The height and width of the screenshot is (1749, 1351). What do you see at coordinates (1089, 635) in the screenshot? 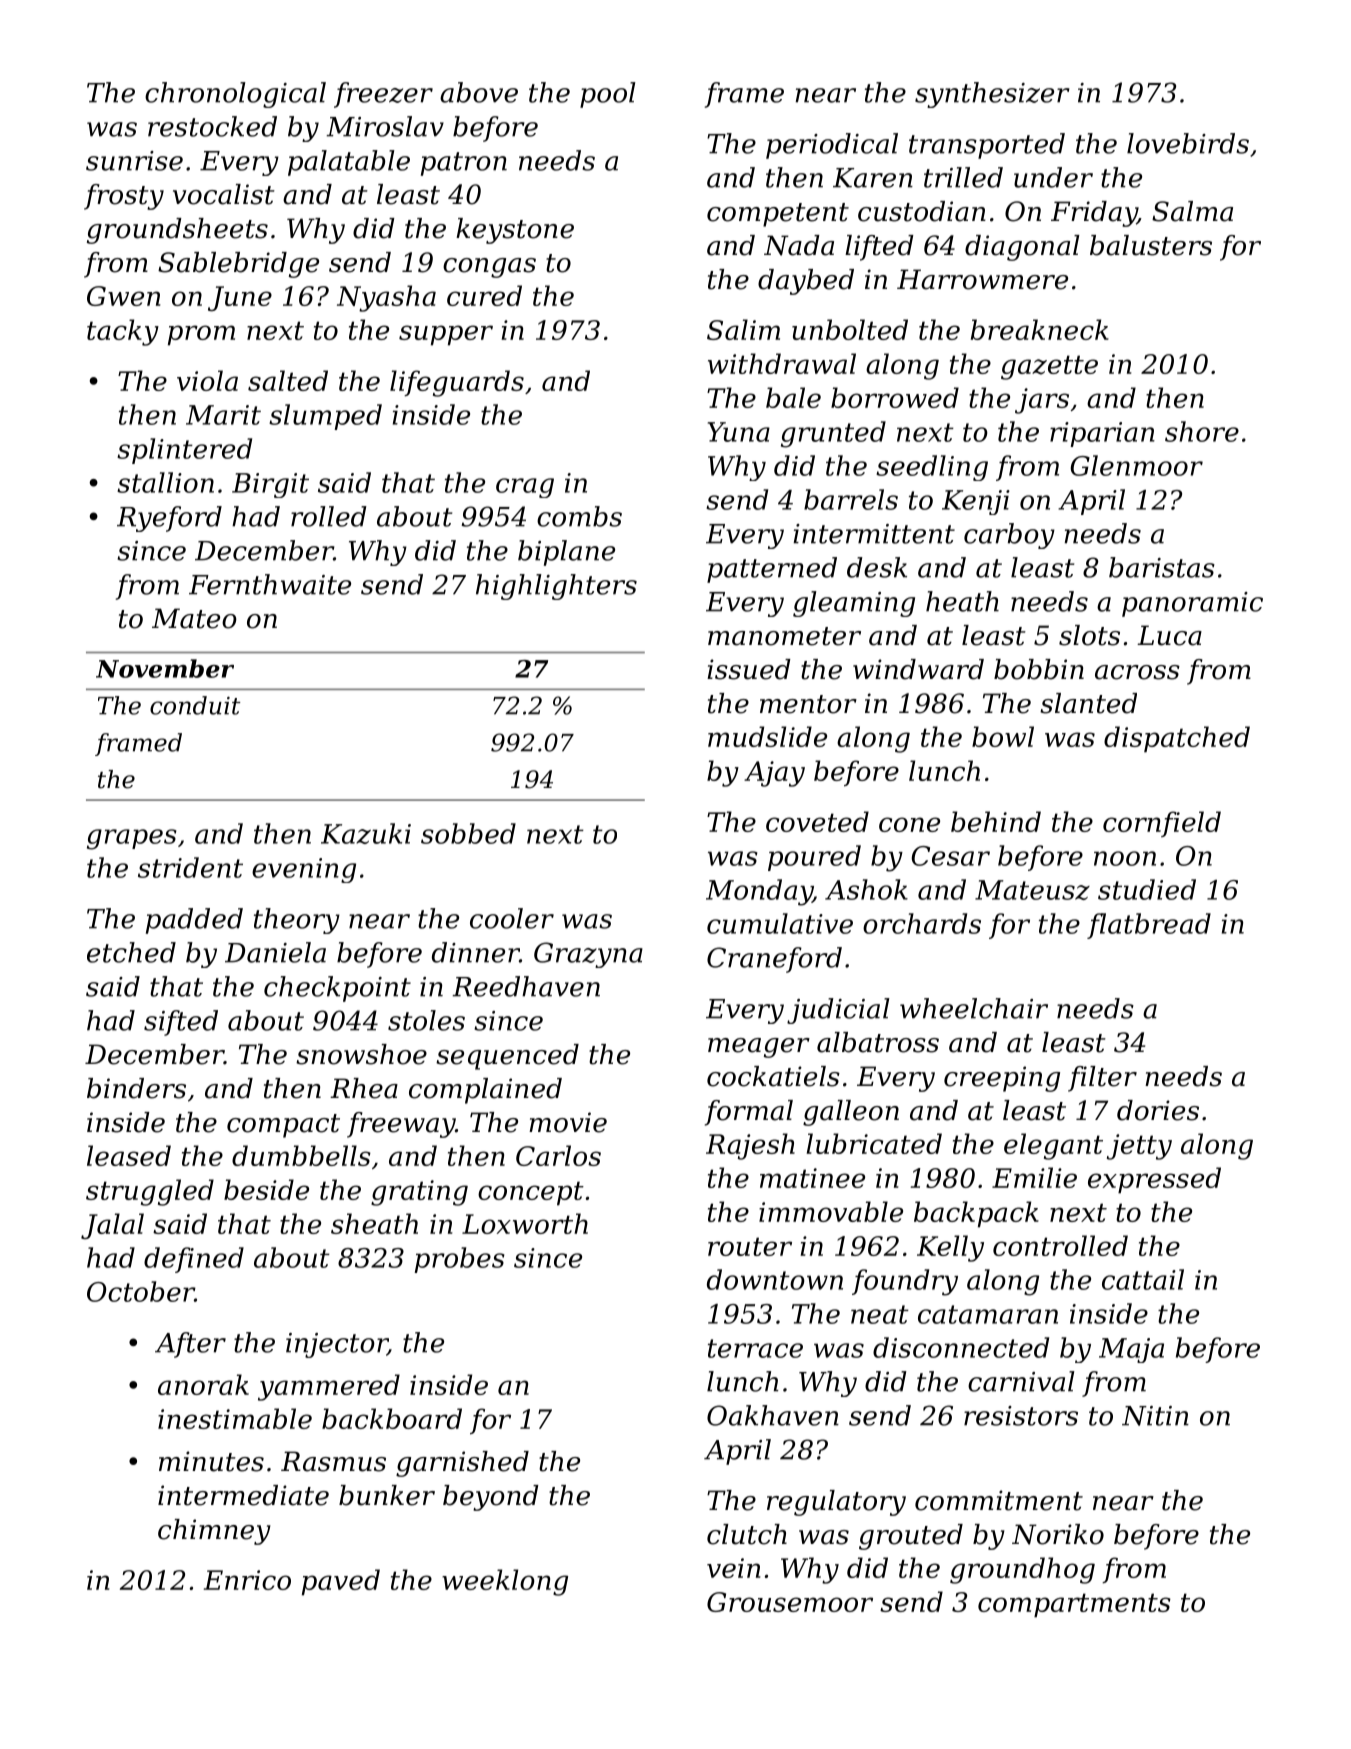
I see `slots` at bounding box center [1089, 635].
